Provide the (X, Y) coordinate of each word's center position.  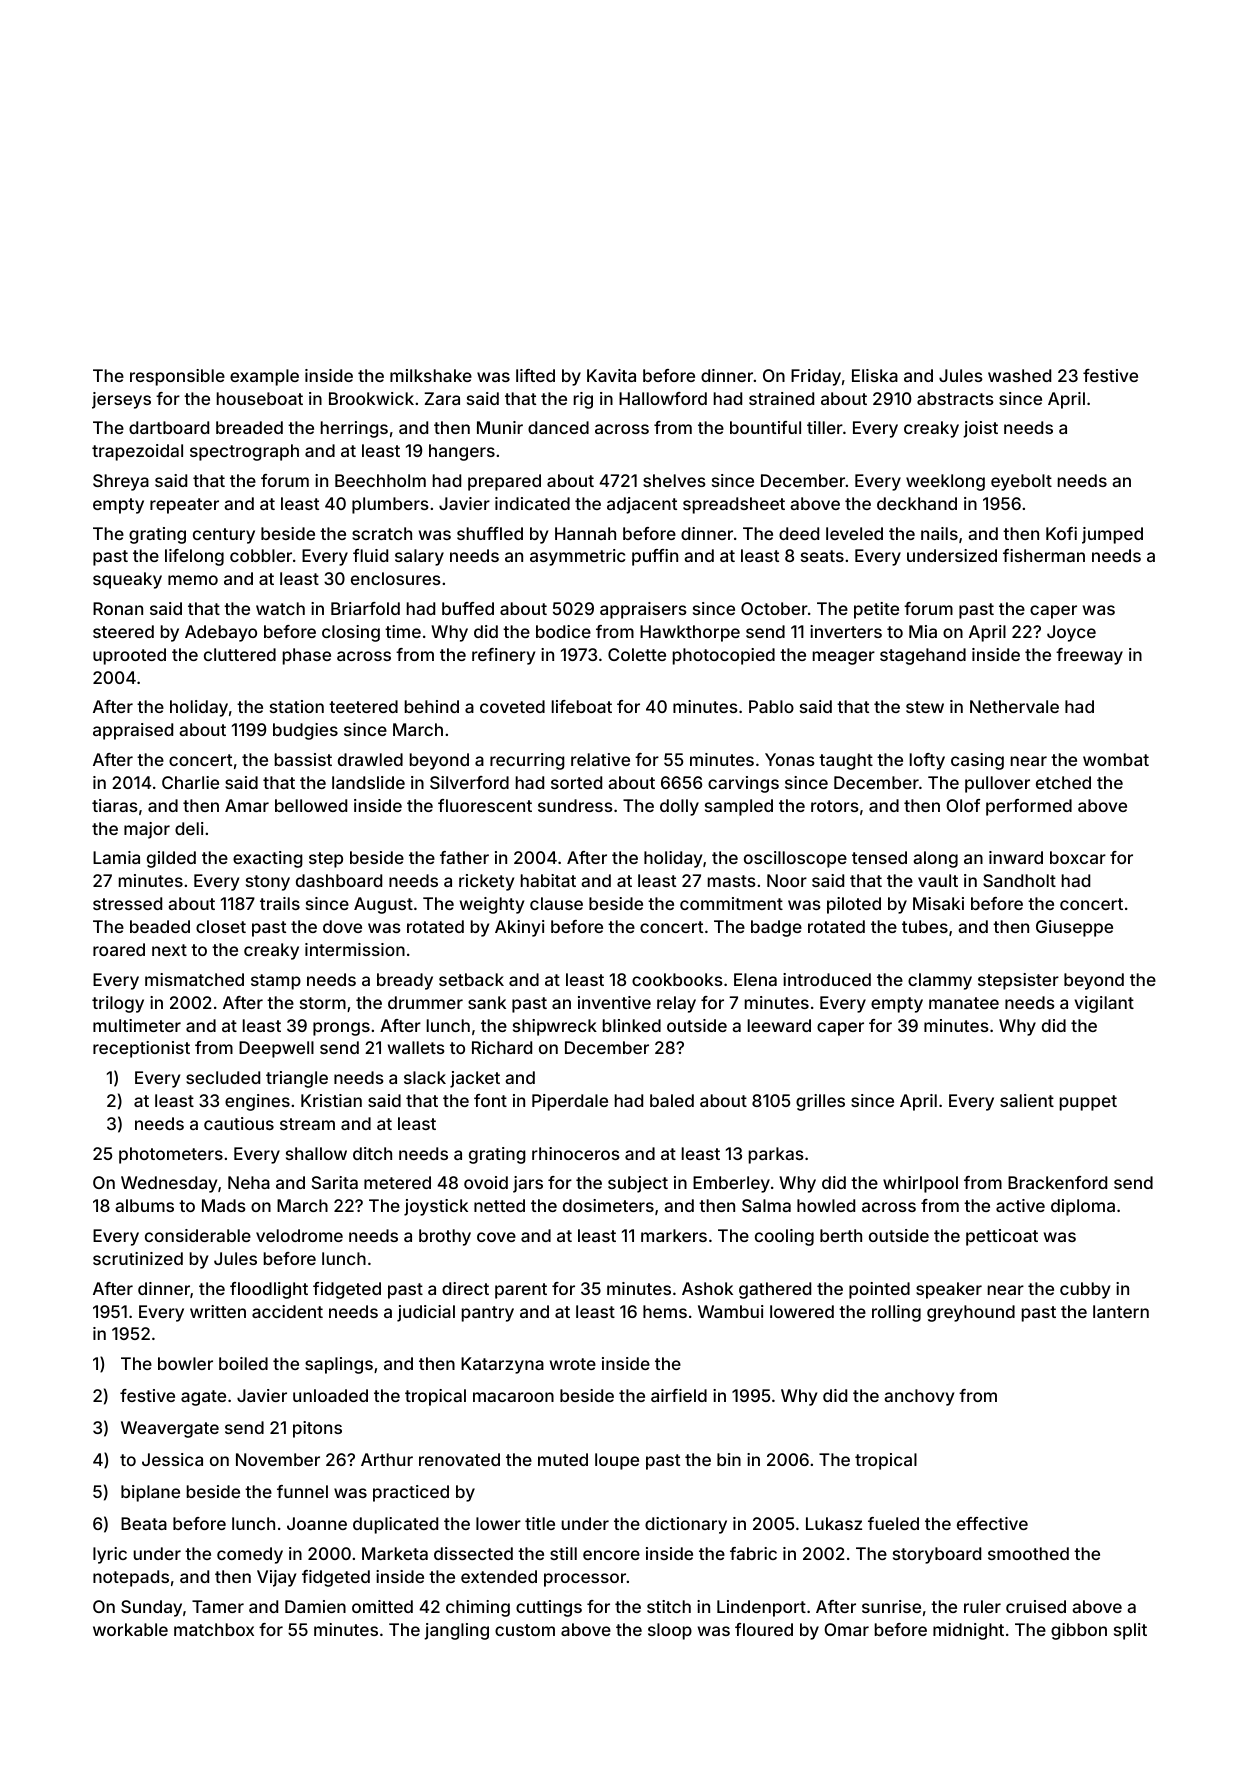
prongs (341, 1029)
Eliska (875, 375)
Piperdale (570, 1102)
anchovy (919, 1397)
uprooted (129, 656)
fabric (753, 1553)
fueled (893, 1523)
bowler (185, 1363)
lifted (535, 375)
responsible (177, 377)
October (774, 608)
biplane (150, 1493)
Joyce (1071, 633)
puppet (1088, 1103)
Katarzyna (502, 1365)
